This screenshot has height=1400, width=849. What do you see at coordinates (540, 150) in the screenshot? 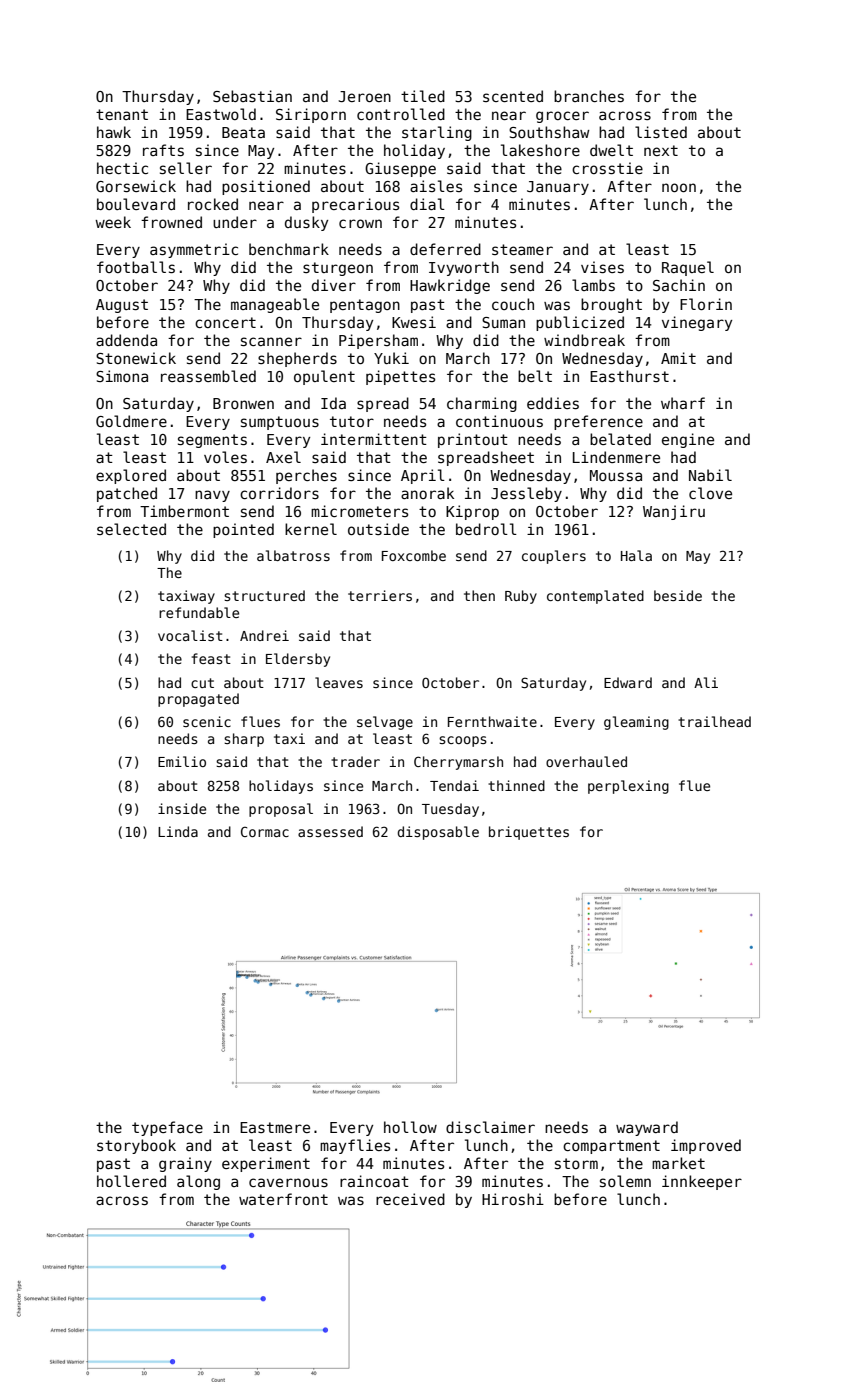
I see `lakeshore` at bounding box center [540, 150].
